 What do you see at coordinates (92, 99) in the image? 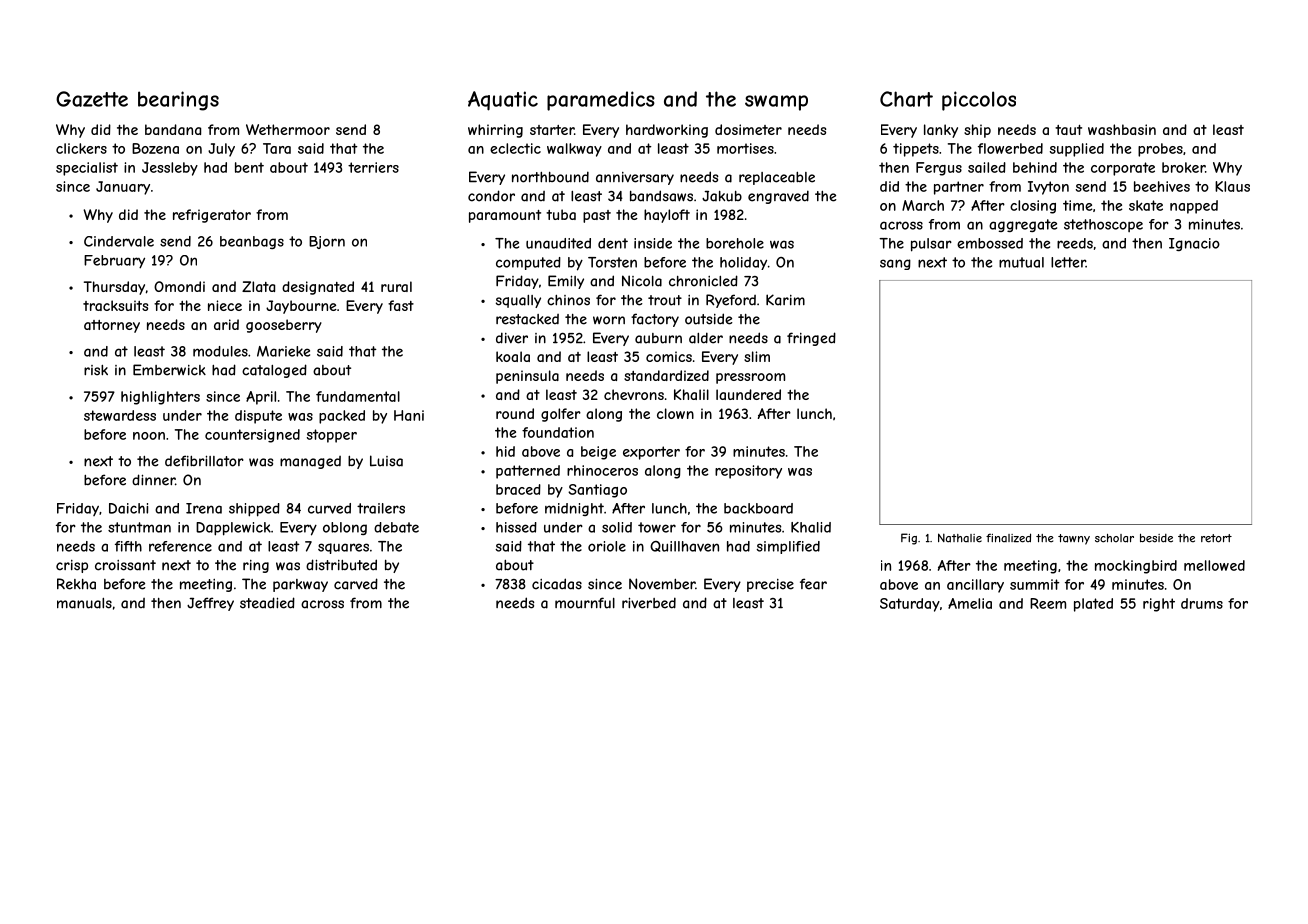
I see `Gazette` at bounding box center [92, 99].
